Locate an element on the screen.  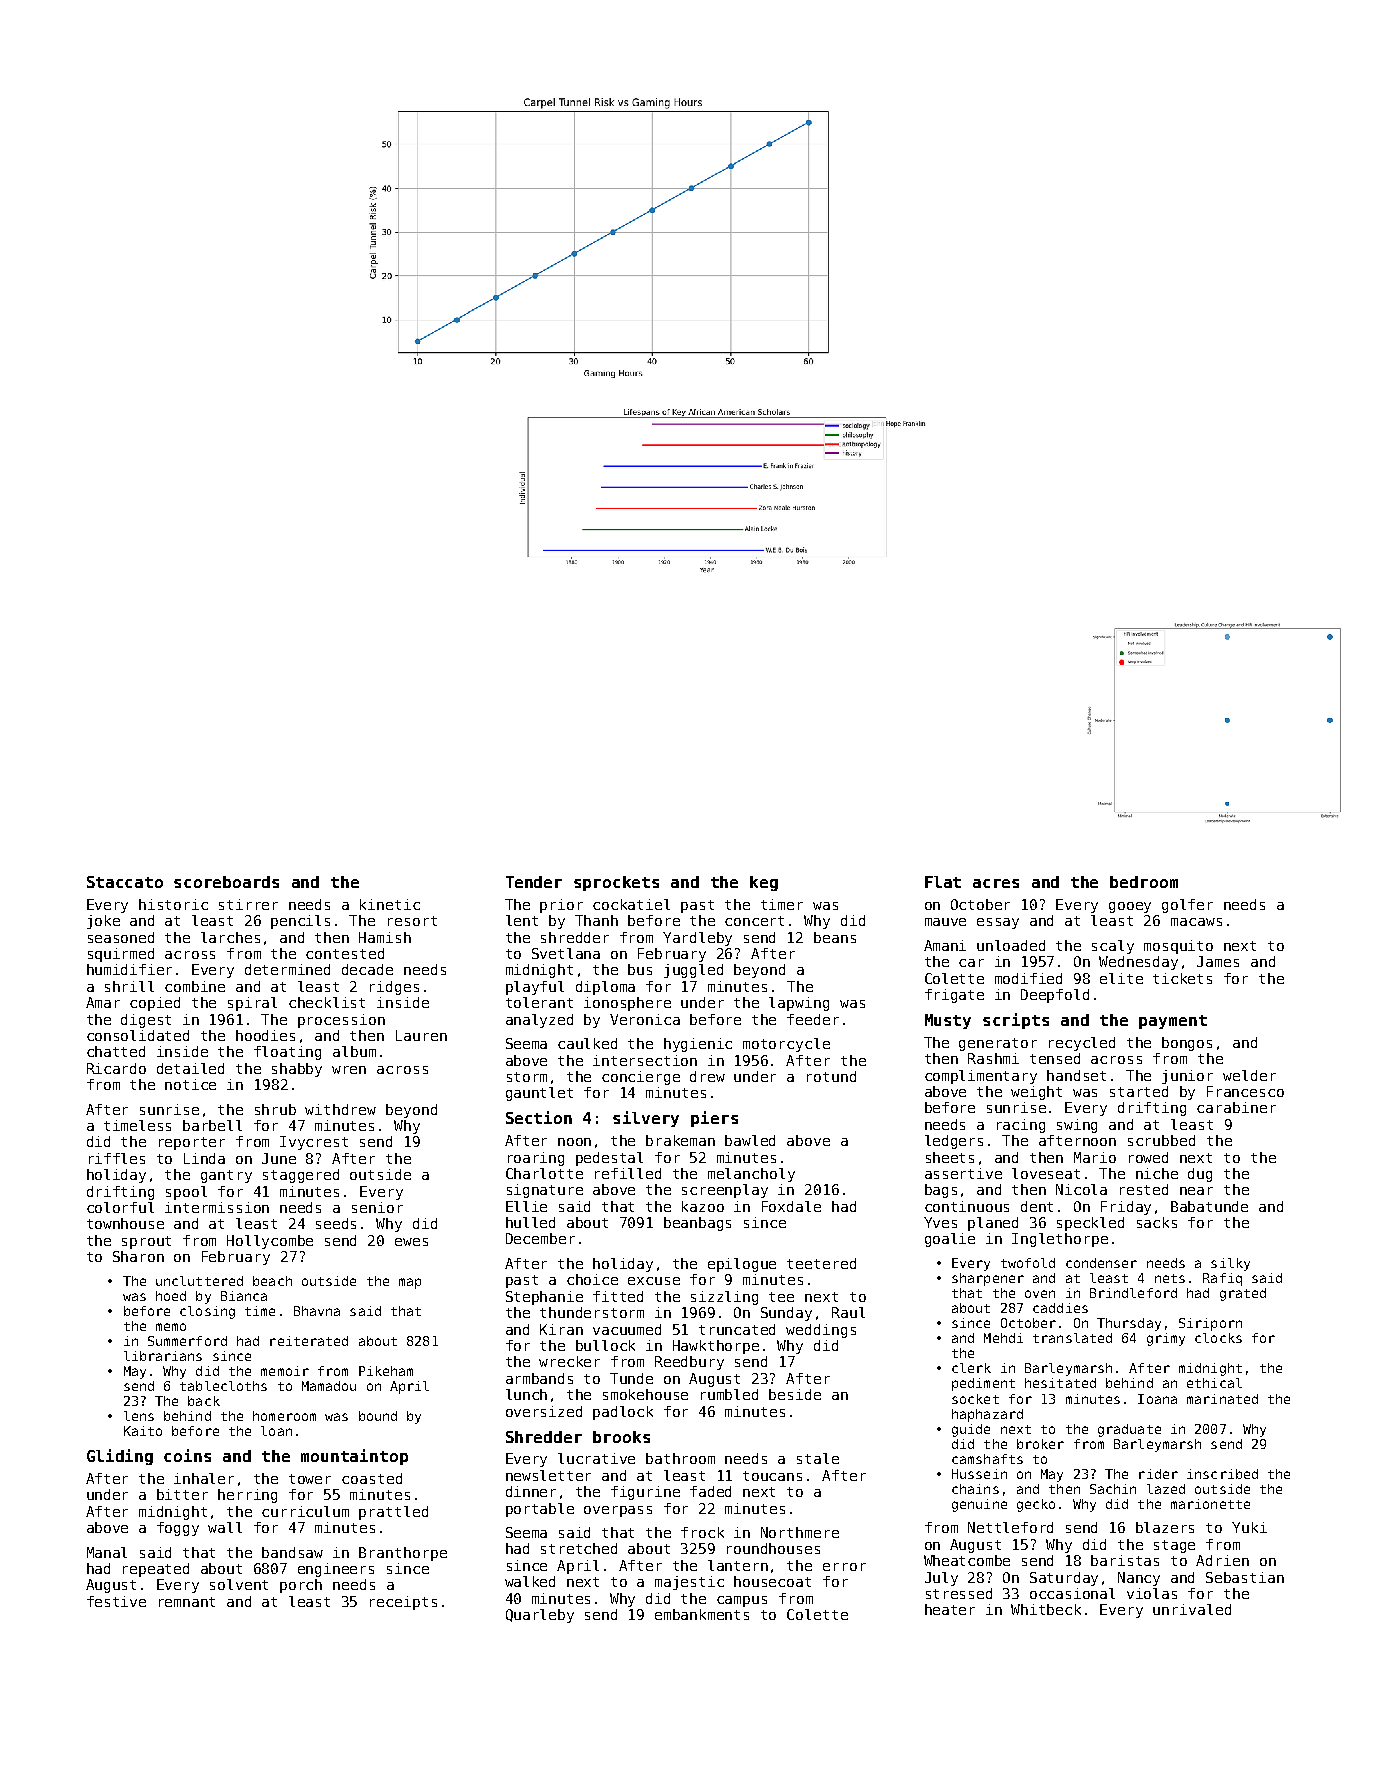
joke is located at coordinates (103, 922).
